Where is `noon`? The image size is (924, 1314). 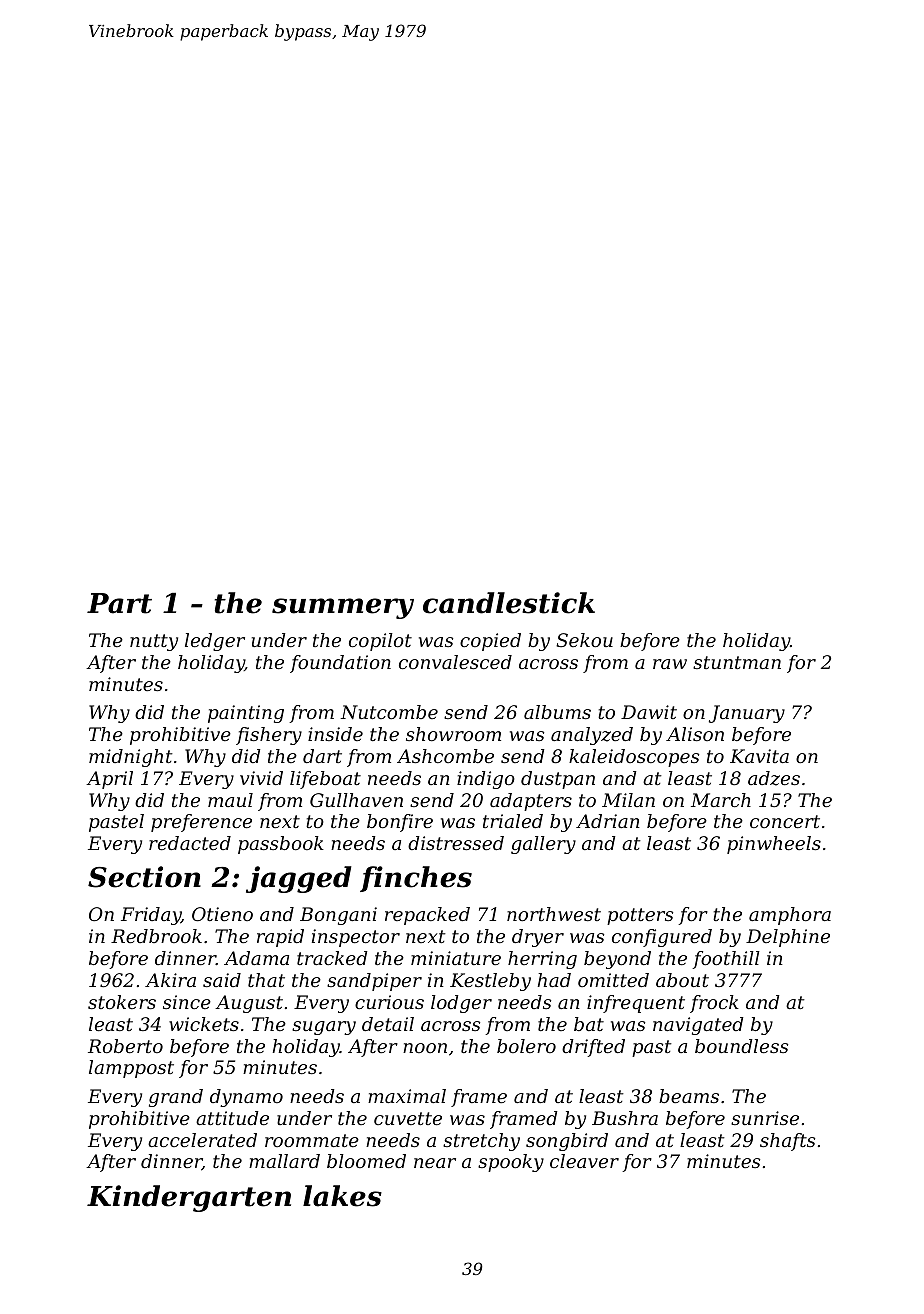 noon is located at coordinates (425, 1048).
